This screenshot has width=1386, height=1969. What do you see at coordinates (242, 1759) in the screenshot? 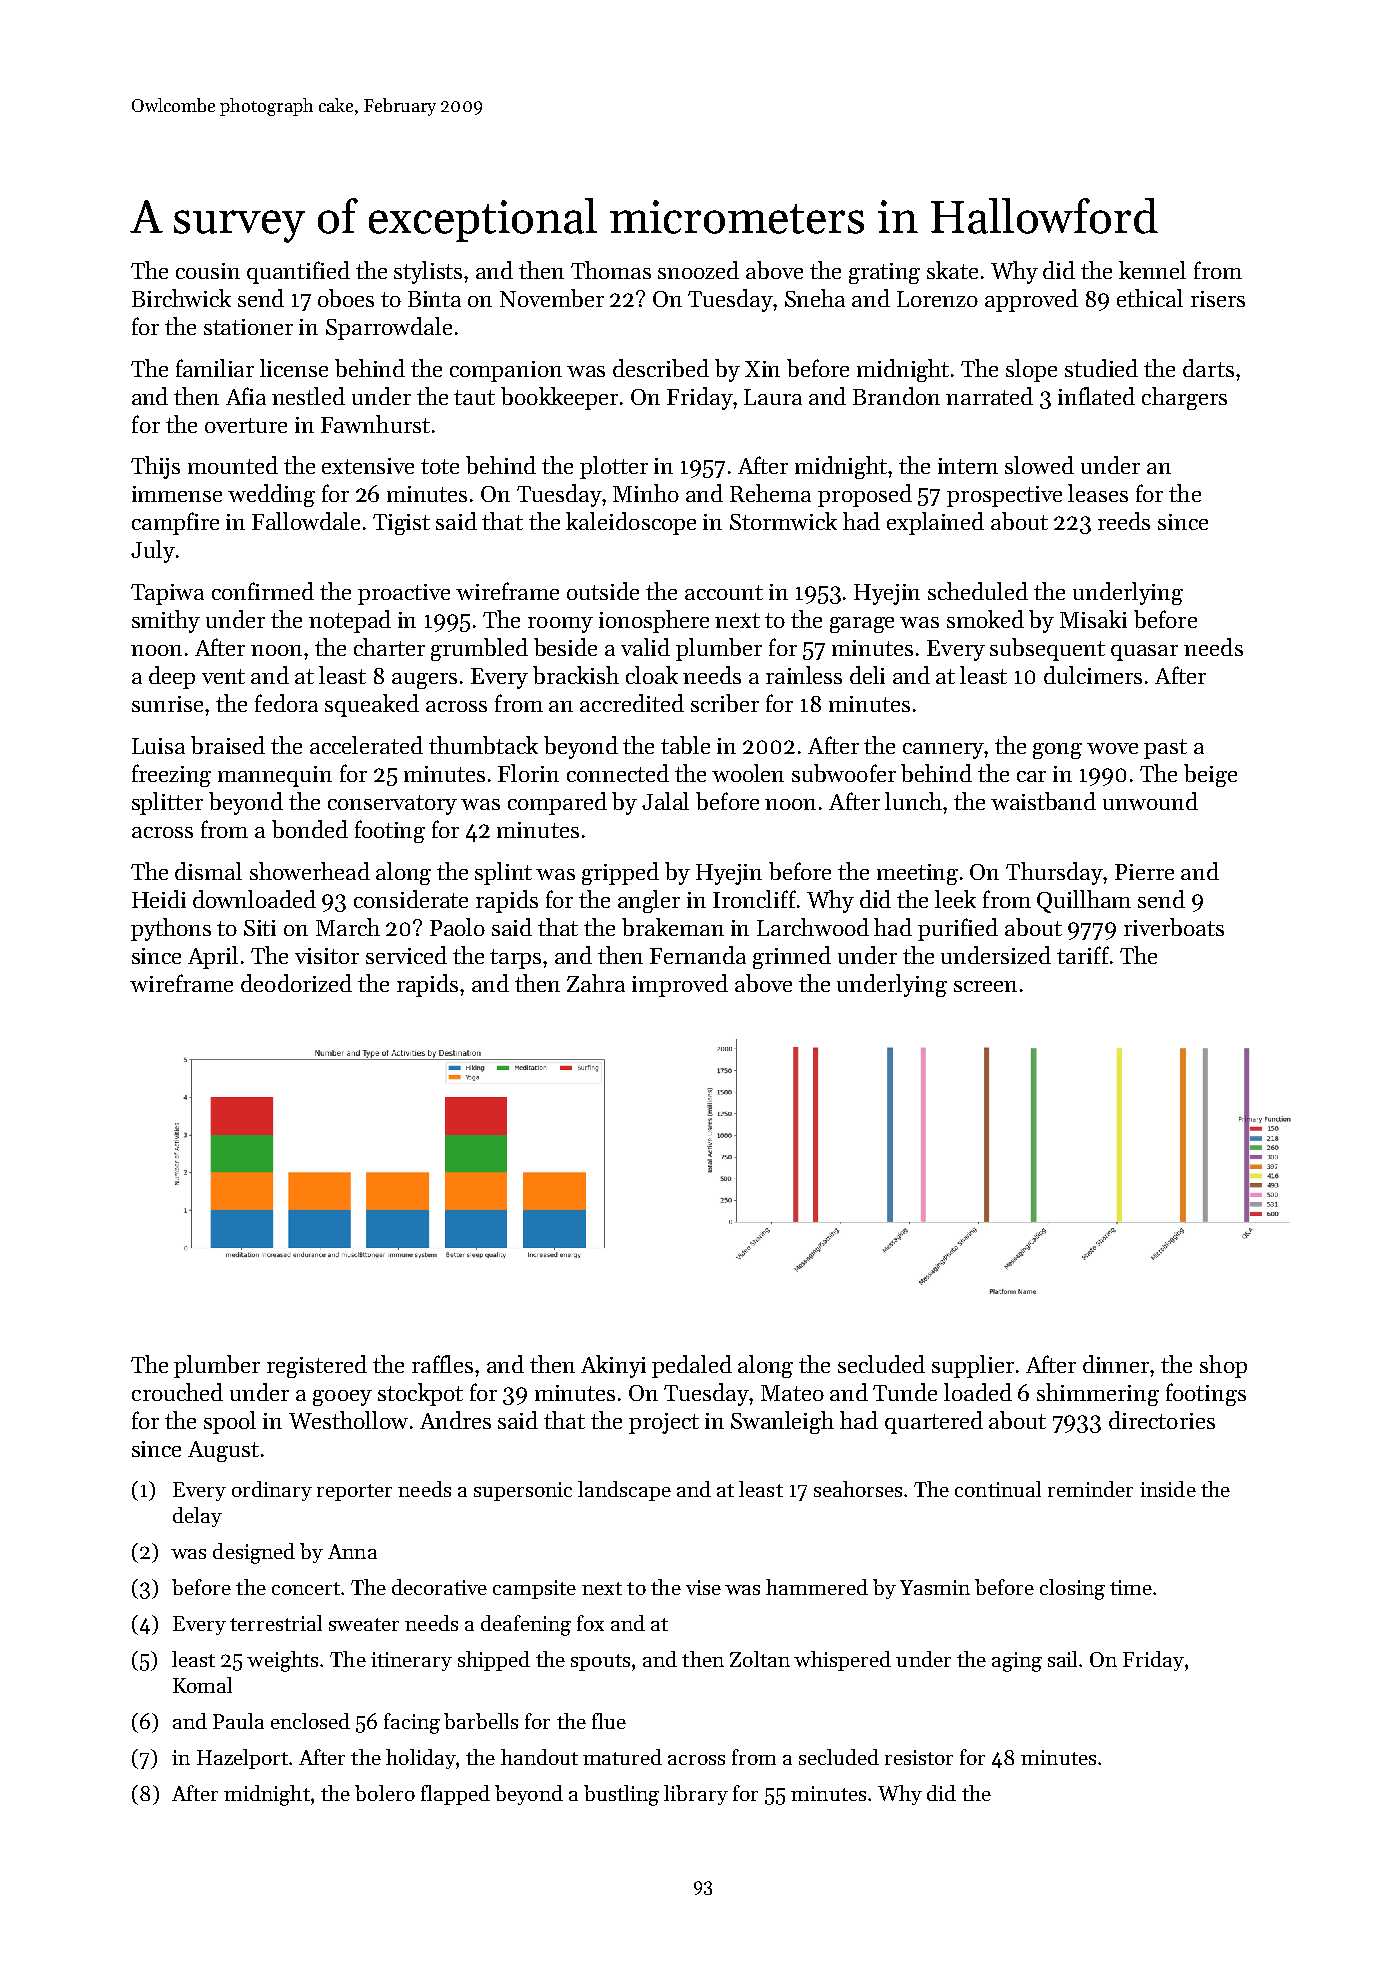
I see `Hazelport` at bounding box center [242, 1759].
